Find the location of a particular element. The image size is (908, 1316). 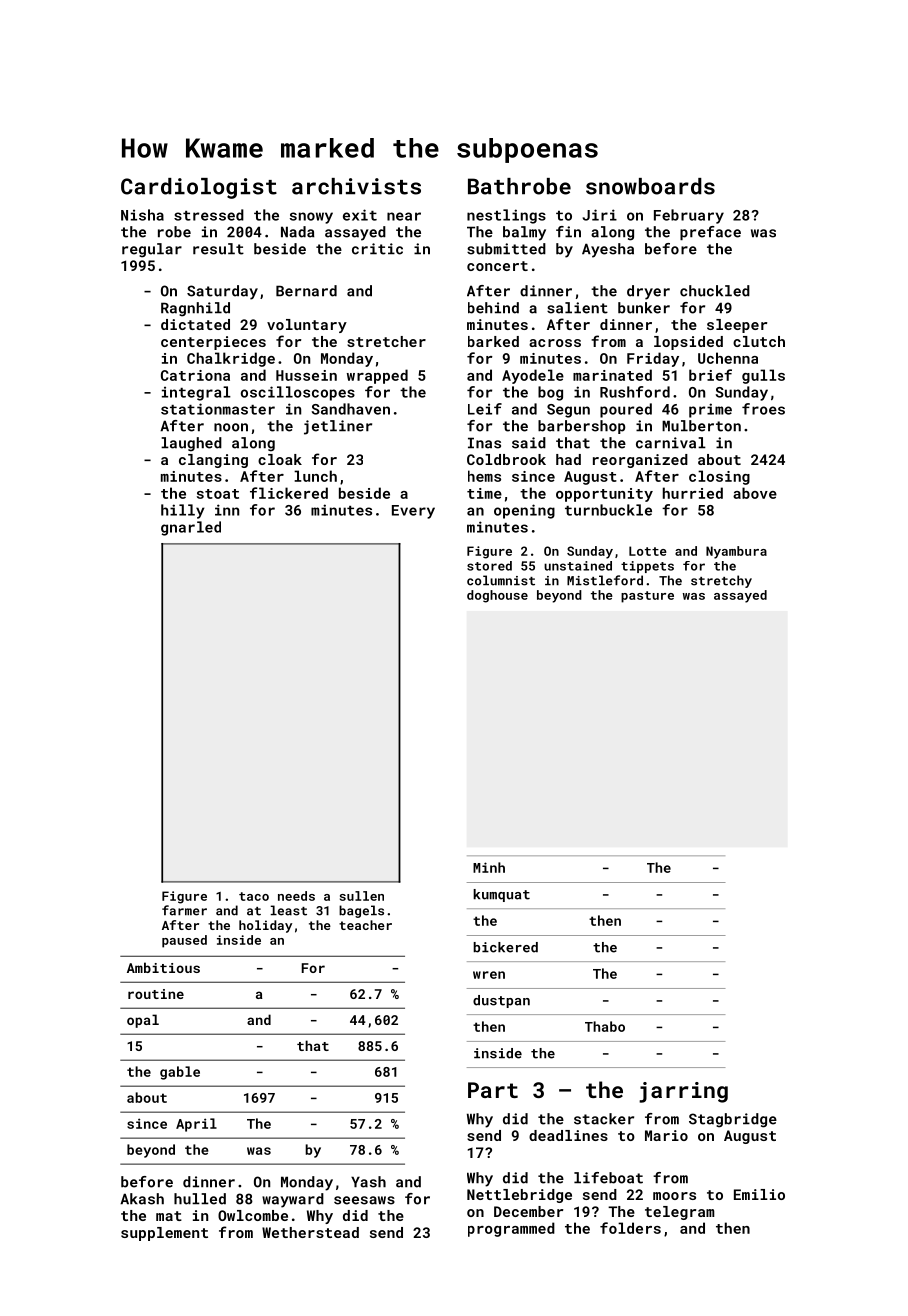

taco is located at coordinates (254, 896).
